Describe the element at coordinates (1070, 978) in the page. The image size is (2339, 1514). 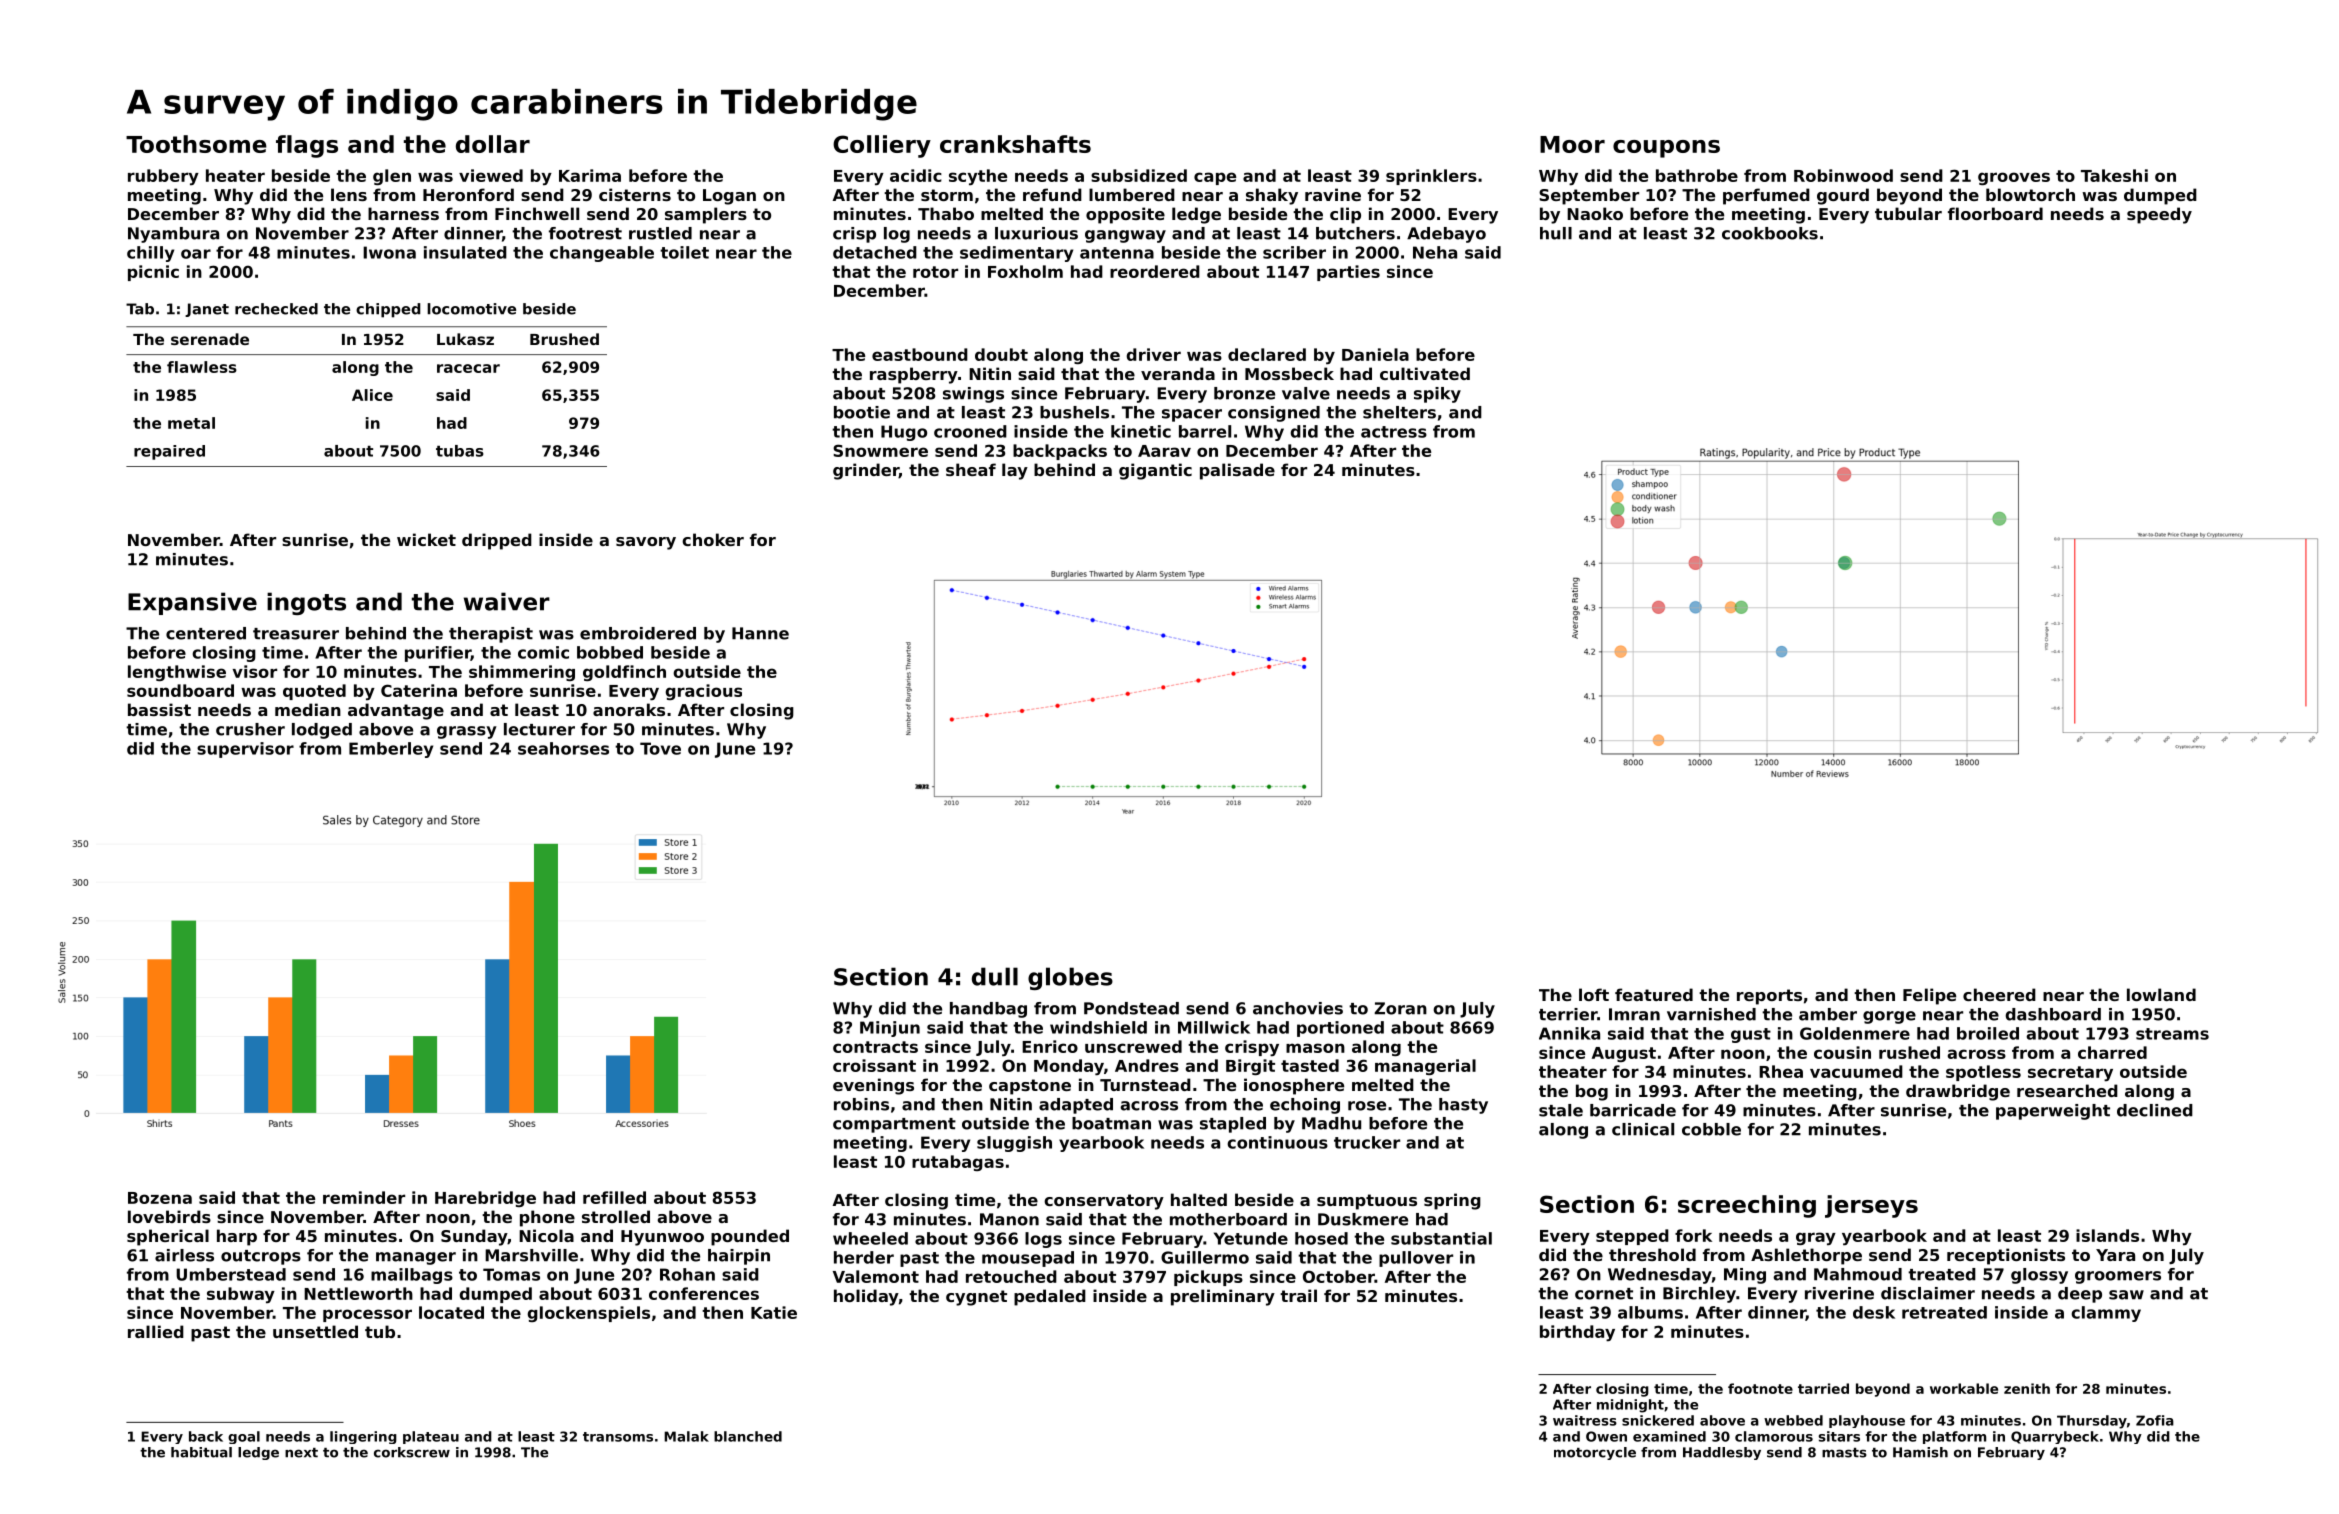
I see `globes` at that location.
